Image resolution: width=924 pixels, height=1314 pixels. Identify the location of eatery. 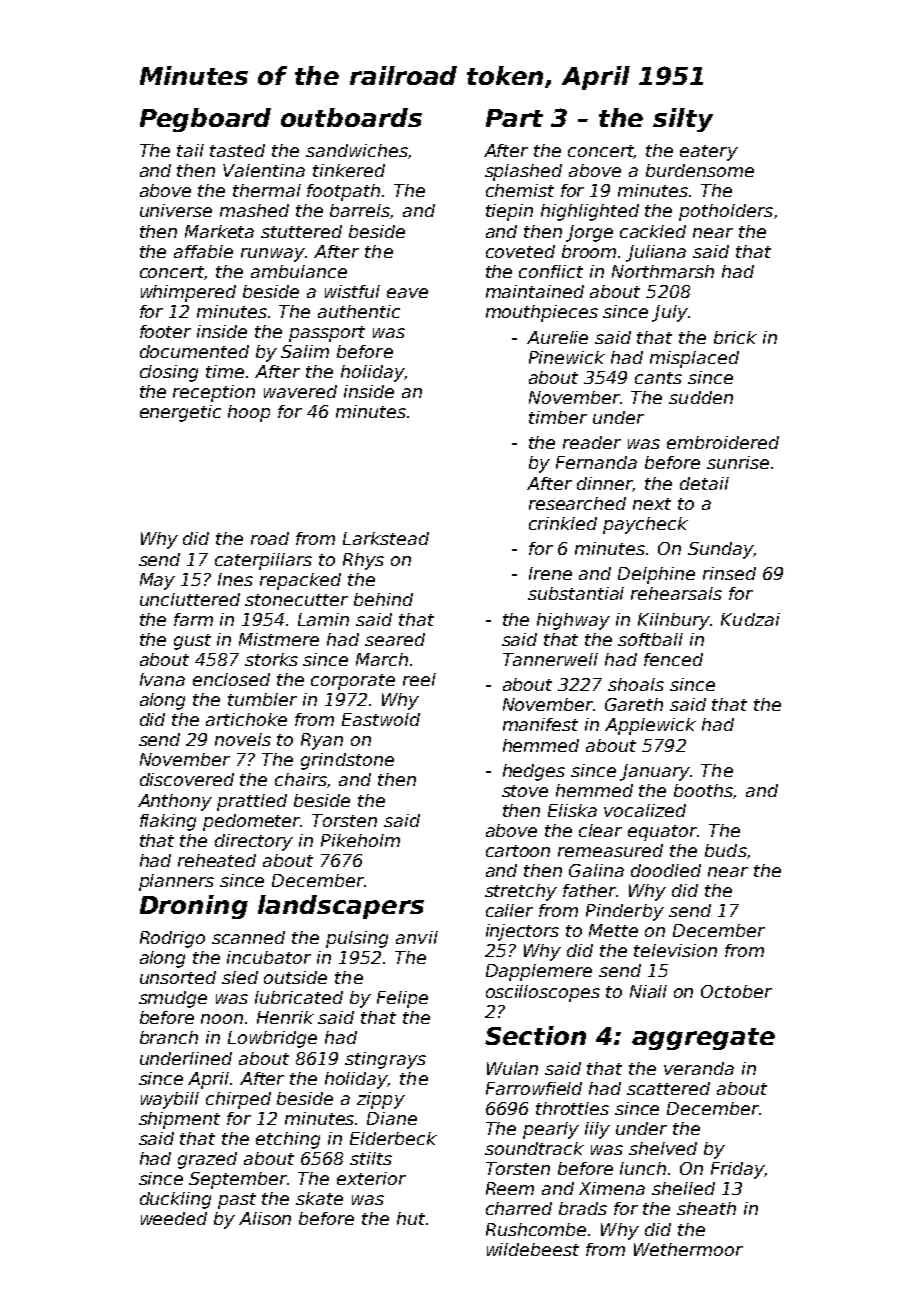
(709, 153).
